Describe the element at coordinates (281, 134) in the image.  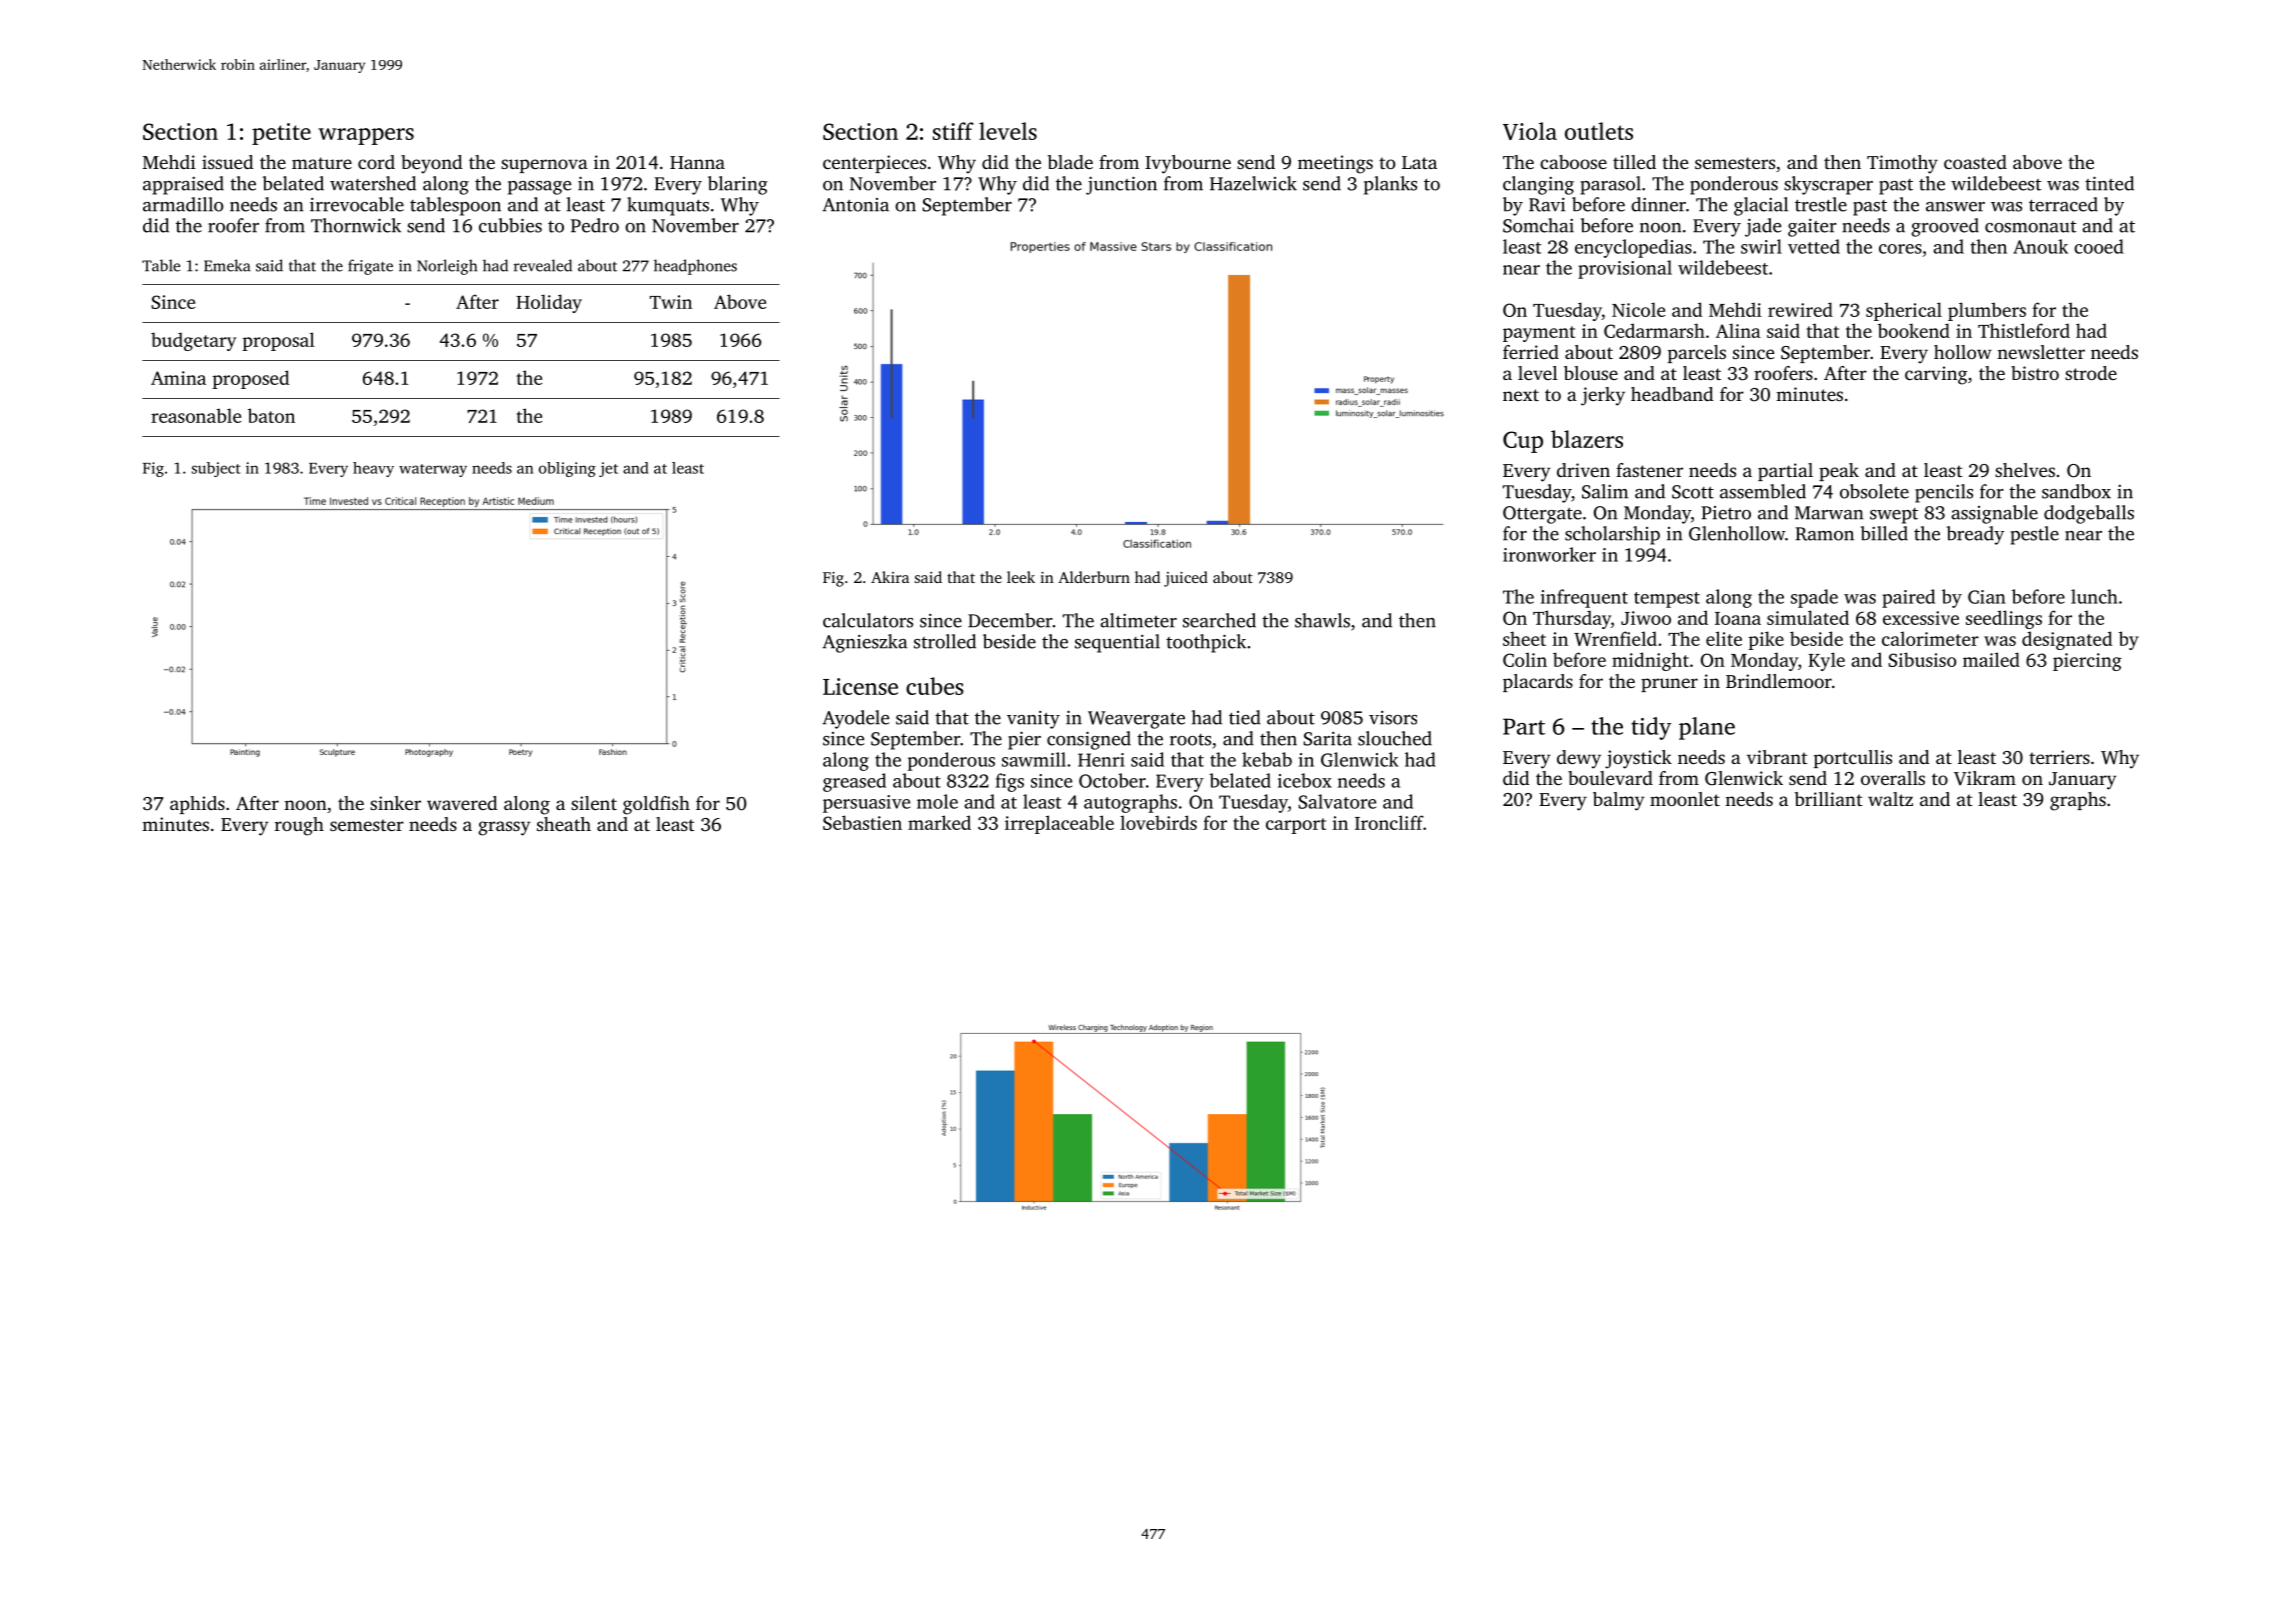
I see `petite` at that location.
